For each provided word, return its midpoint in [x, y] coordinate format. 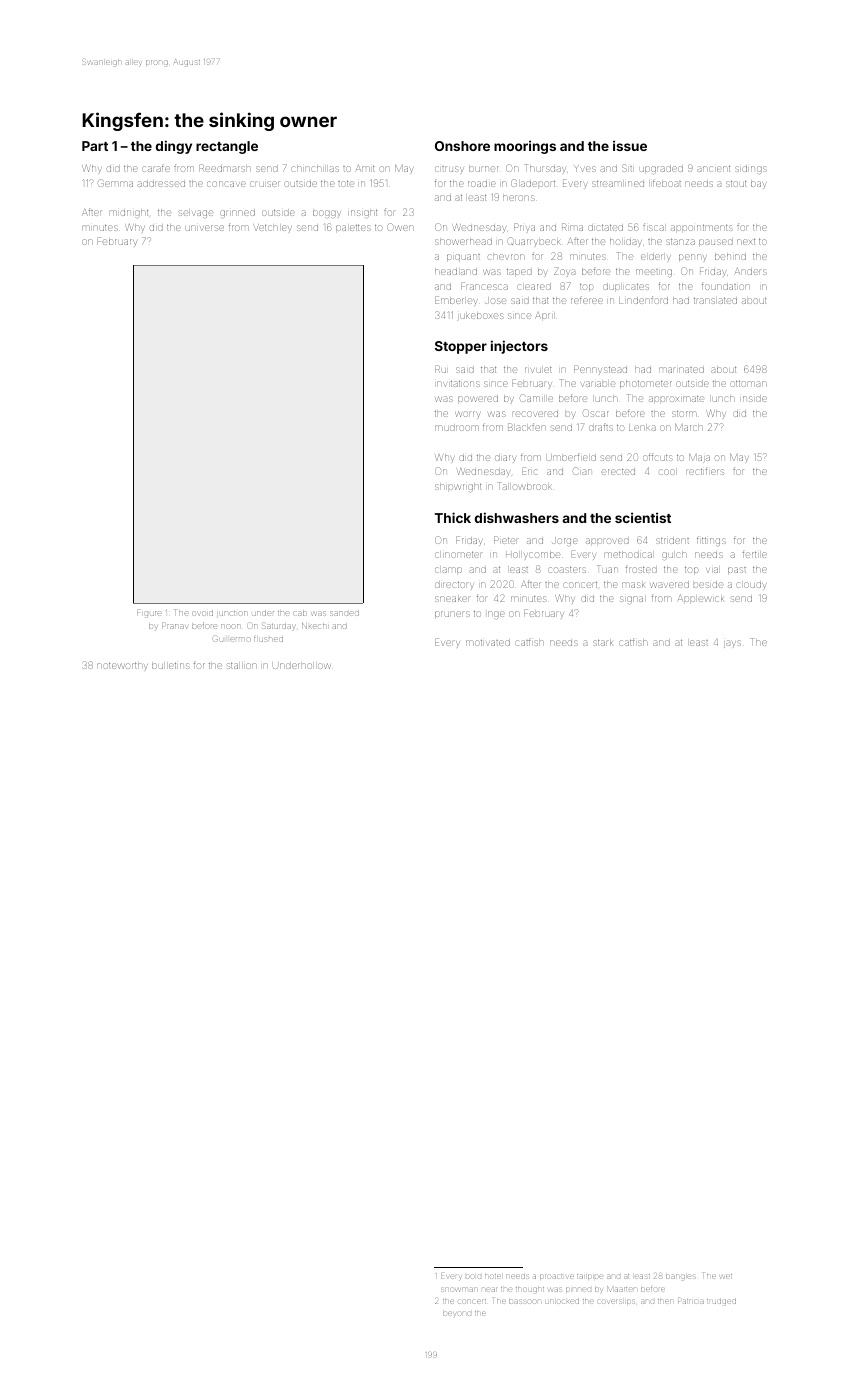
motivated [488, 642]
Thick [453, 517]
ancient [713, 168]
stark [603, 642]
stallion [241, 665]
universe [205, 228]
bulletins [171, 665]
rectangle [227, 147]
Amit [365, 168]
